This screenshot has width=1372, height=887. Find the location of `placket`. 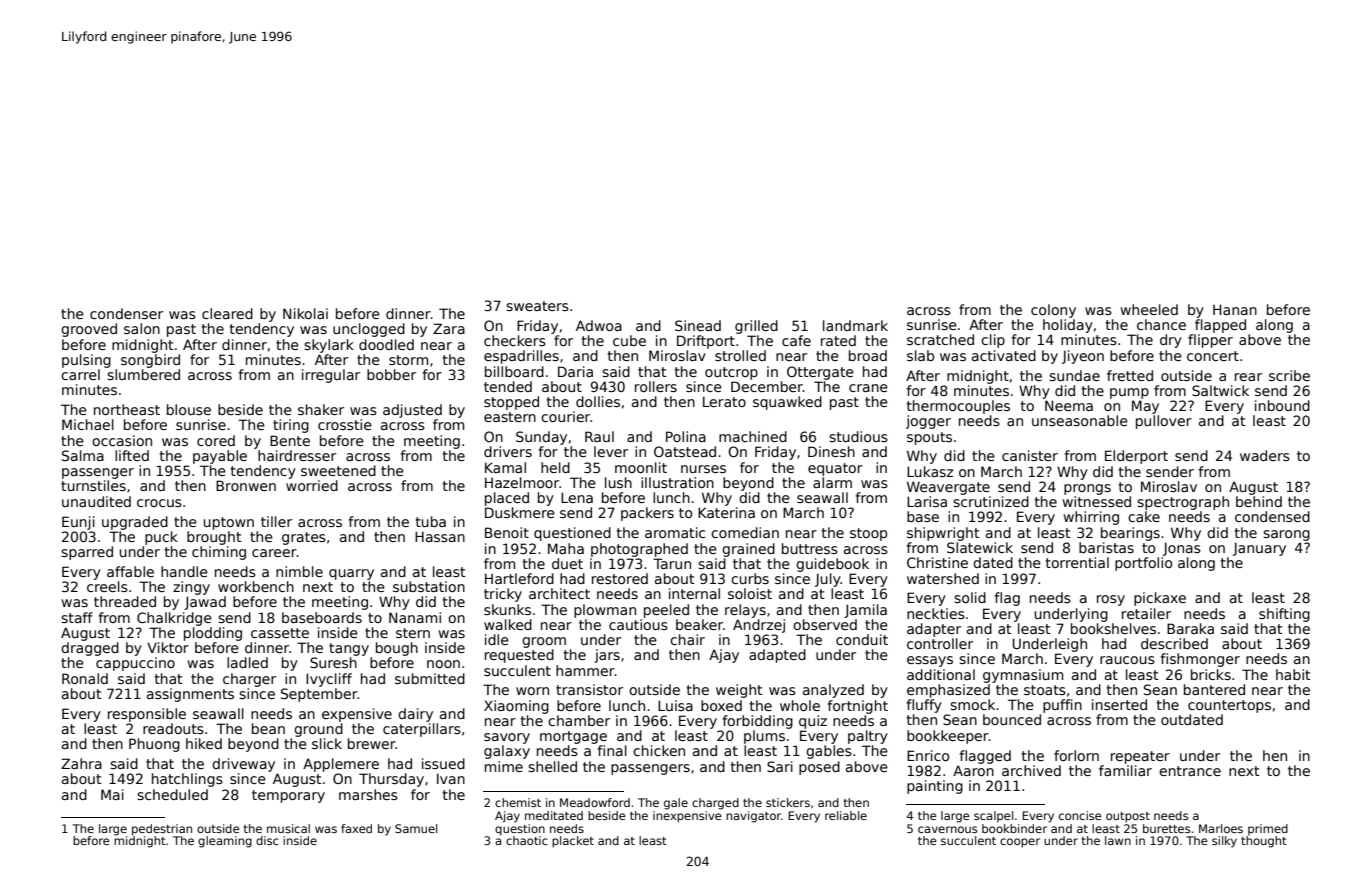

placket is located at coordinates (573, 842).
